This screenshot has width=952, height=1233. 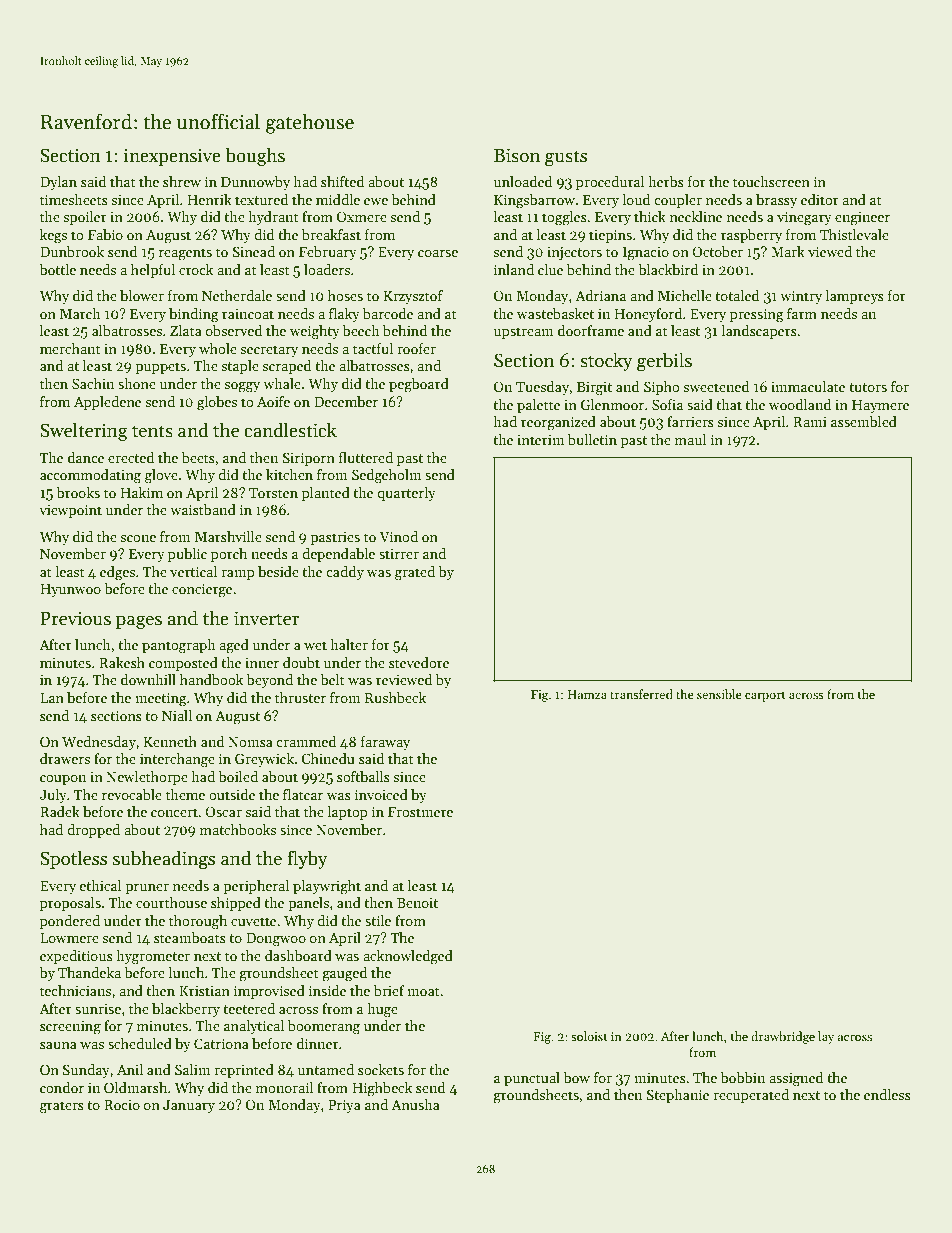 I want to click on stevedore, so click(x=419, y=662).
